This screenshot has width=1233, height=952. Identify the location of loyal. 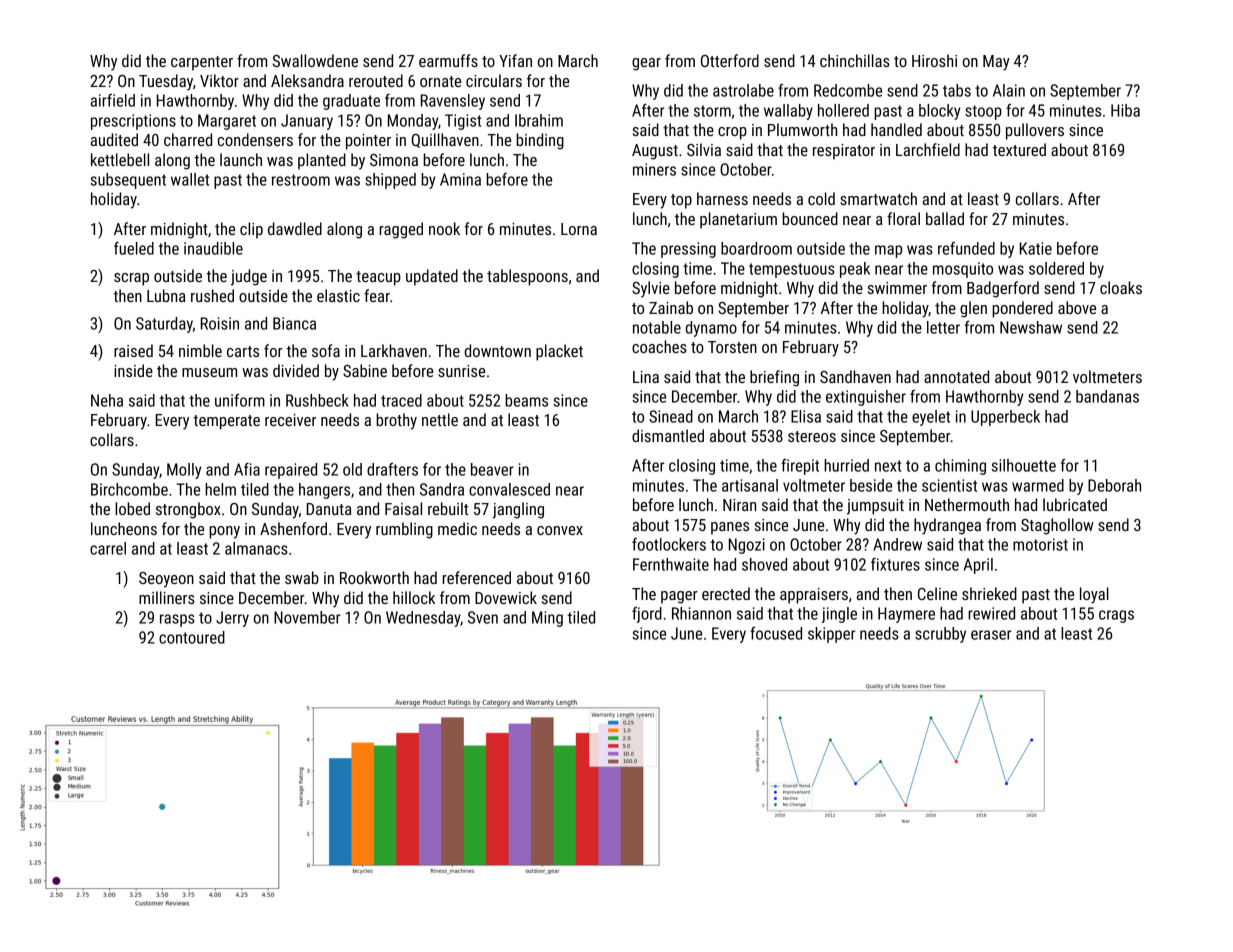
(1094, 595).
